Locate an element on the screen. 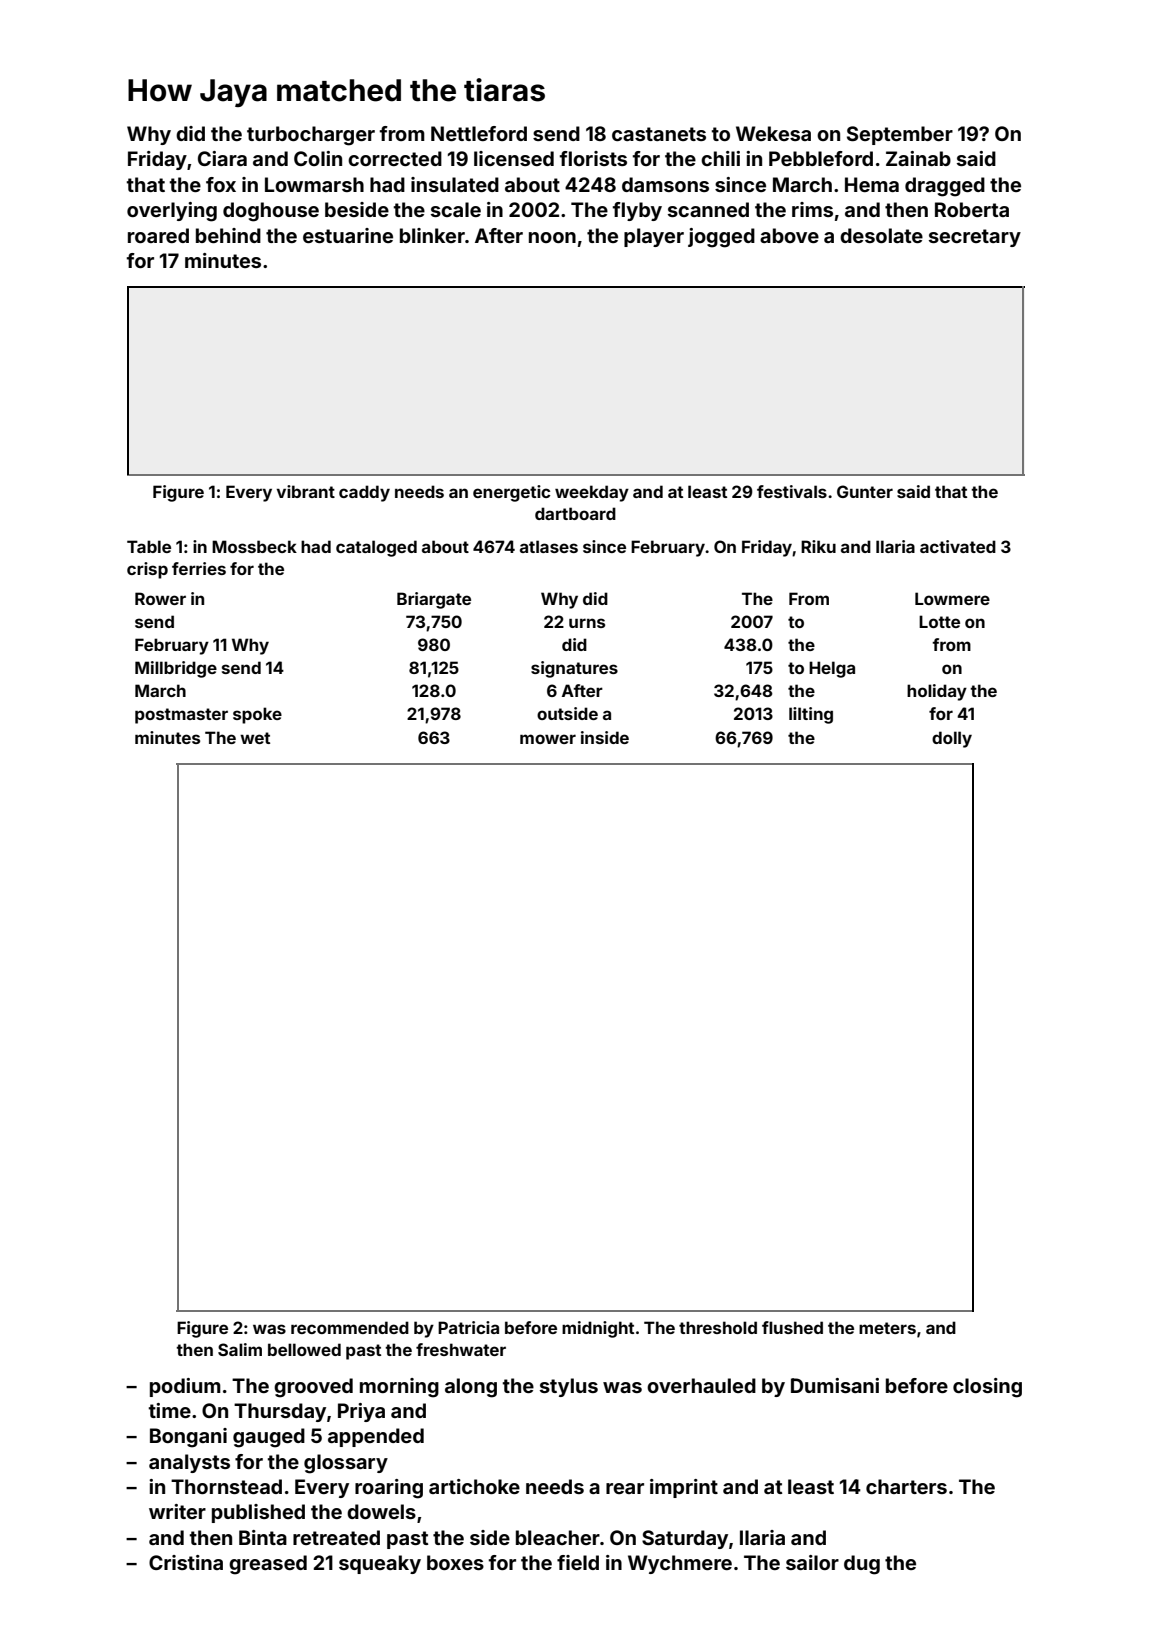 The width and height of the screenshot is (1151, 1629). meters is located at coordinates (887, 1328).
